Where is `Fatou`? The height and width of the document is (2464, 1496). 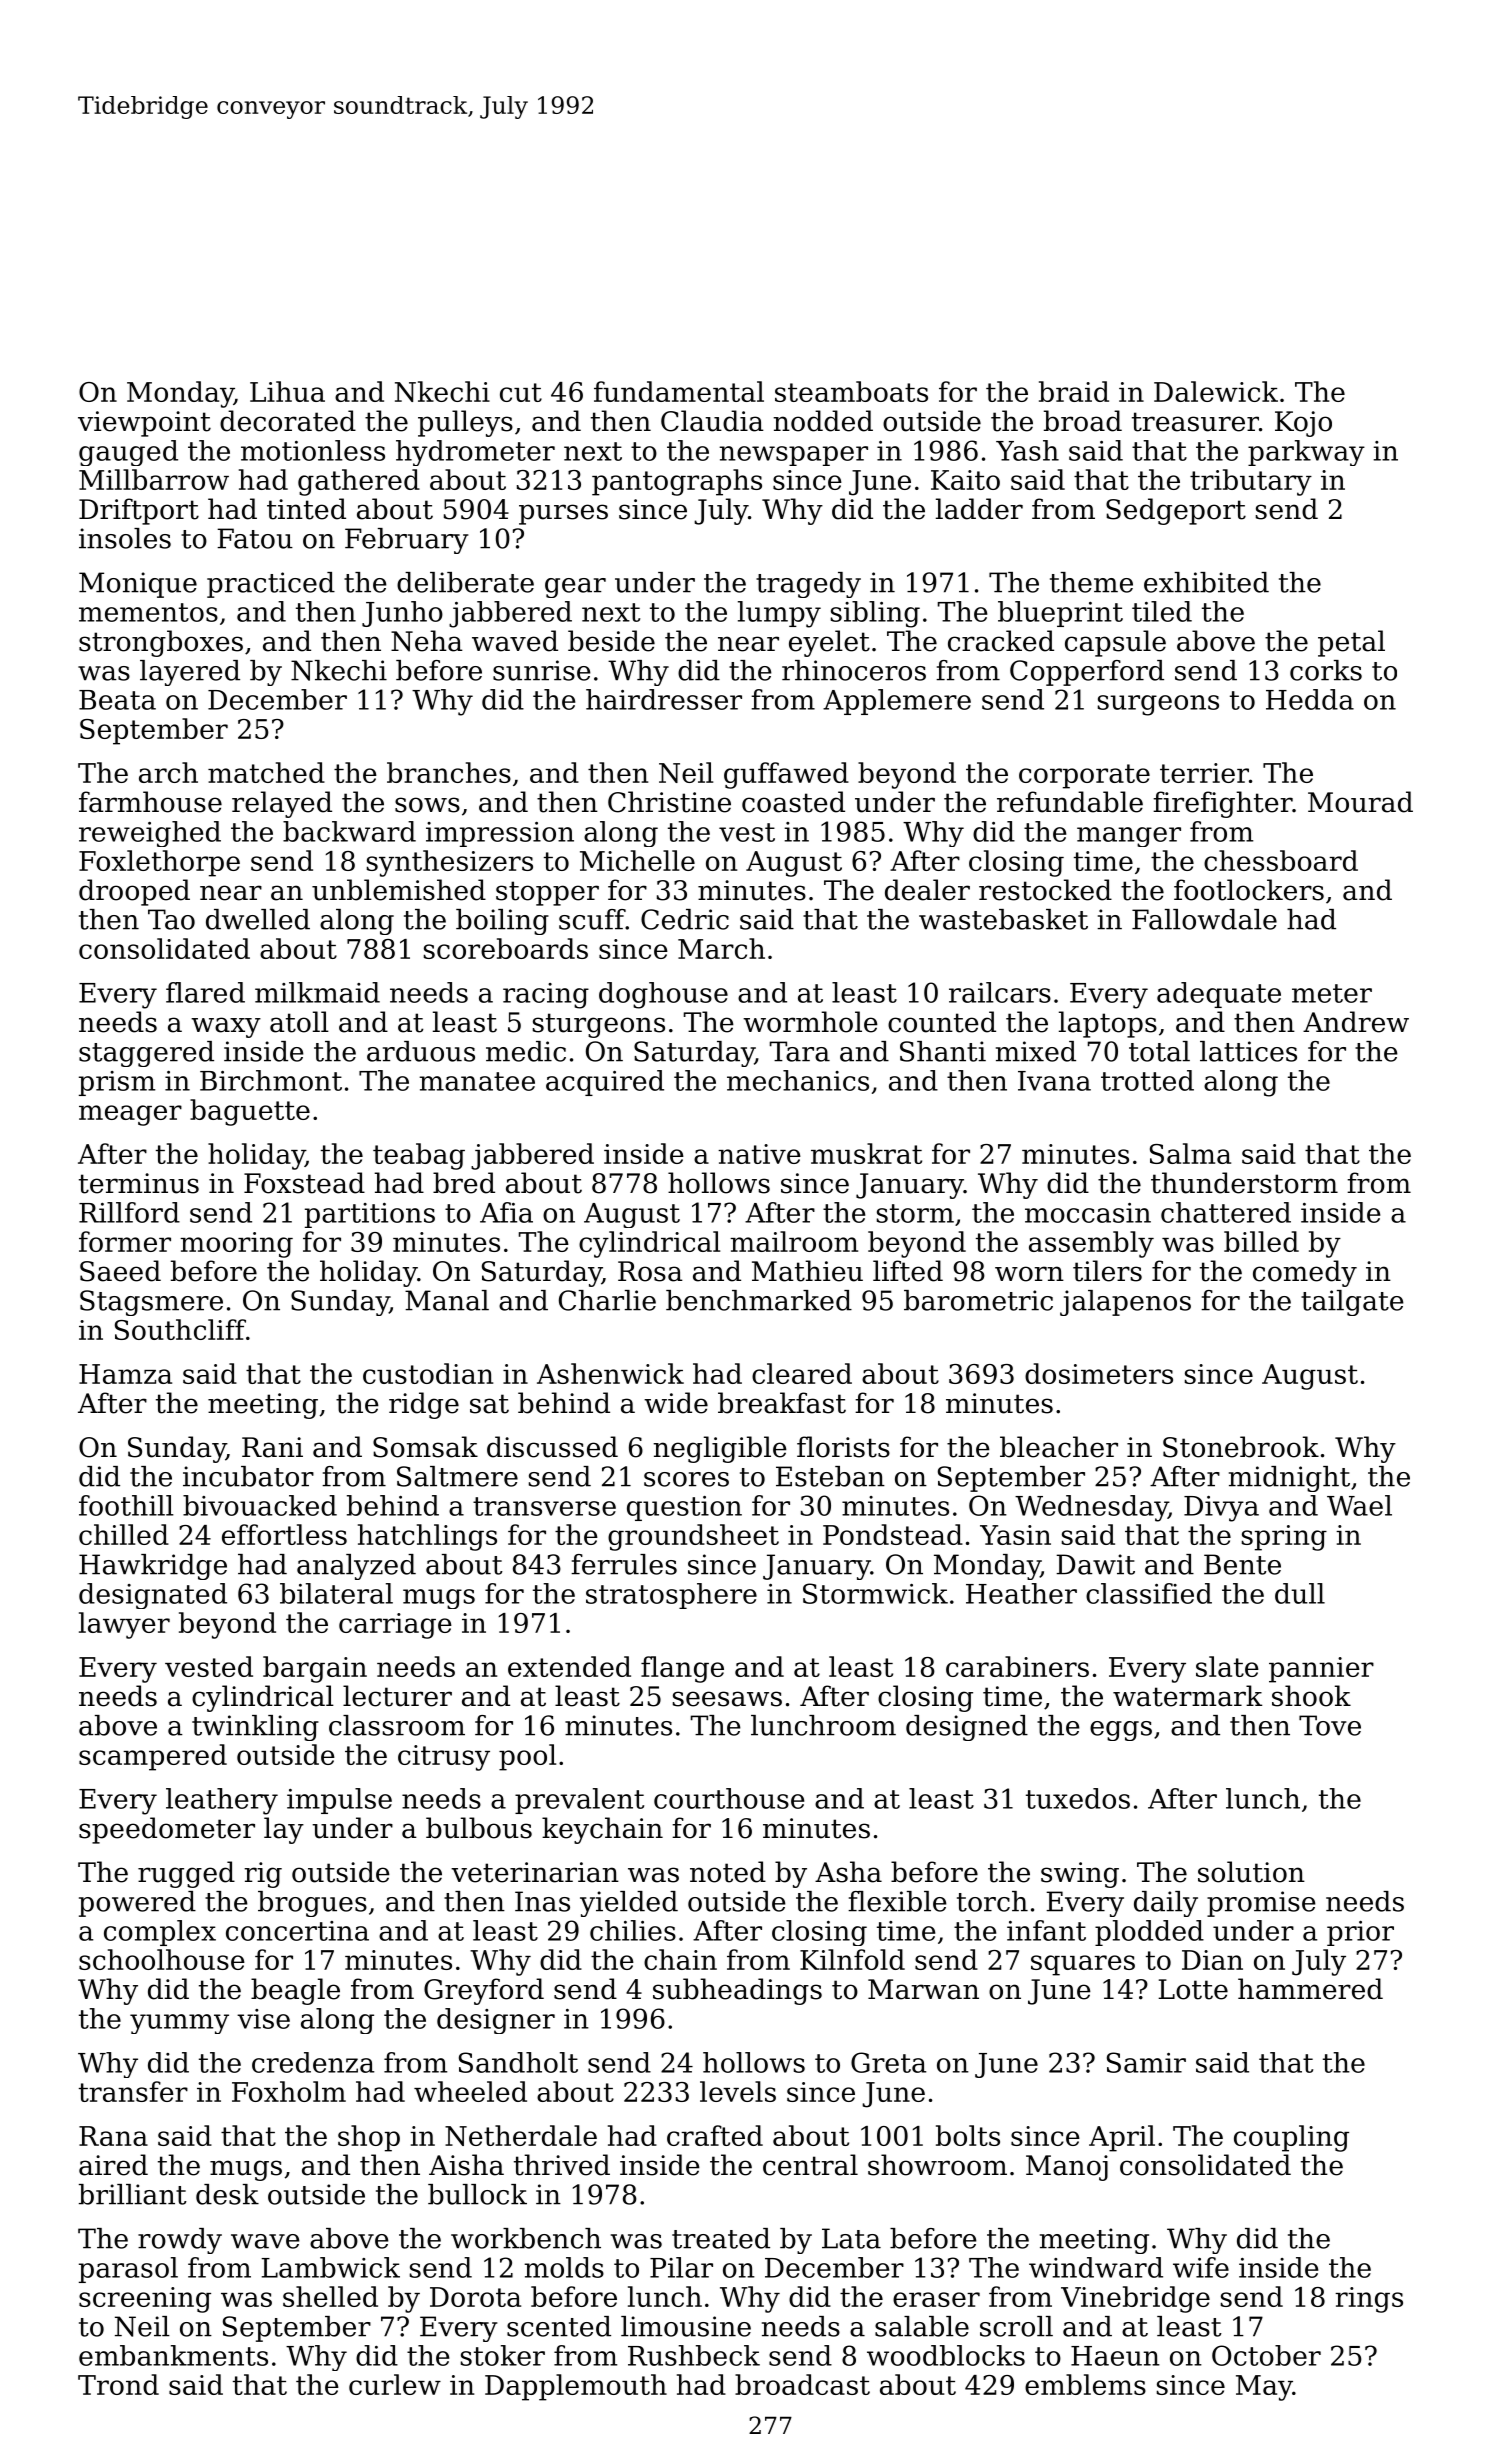 Fatou is located at coordinates (255, 538).
